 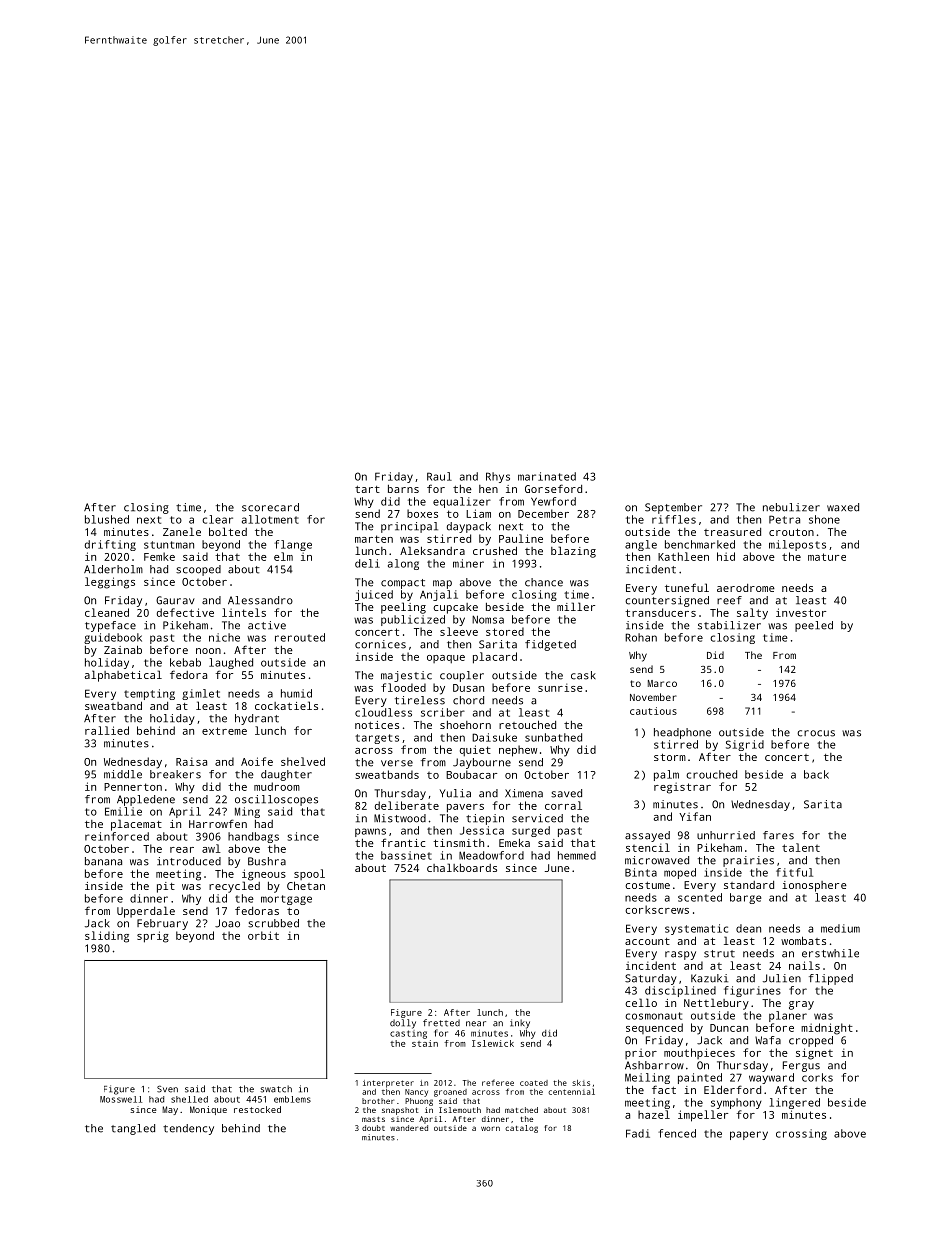 What do you see at coordinates (816, 733) in the document?
I see `crocus` at bounding box center [816, 733].
